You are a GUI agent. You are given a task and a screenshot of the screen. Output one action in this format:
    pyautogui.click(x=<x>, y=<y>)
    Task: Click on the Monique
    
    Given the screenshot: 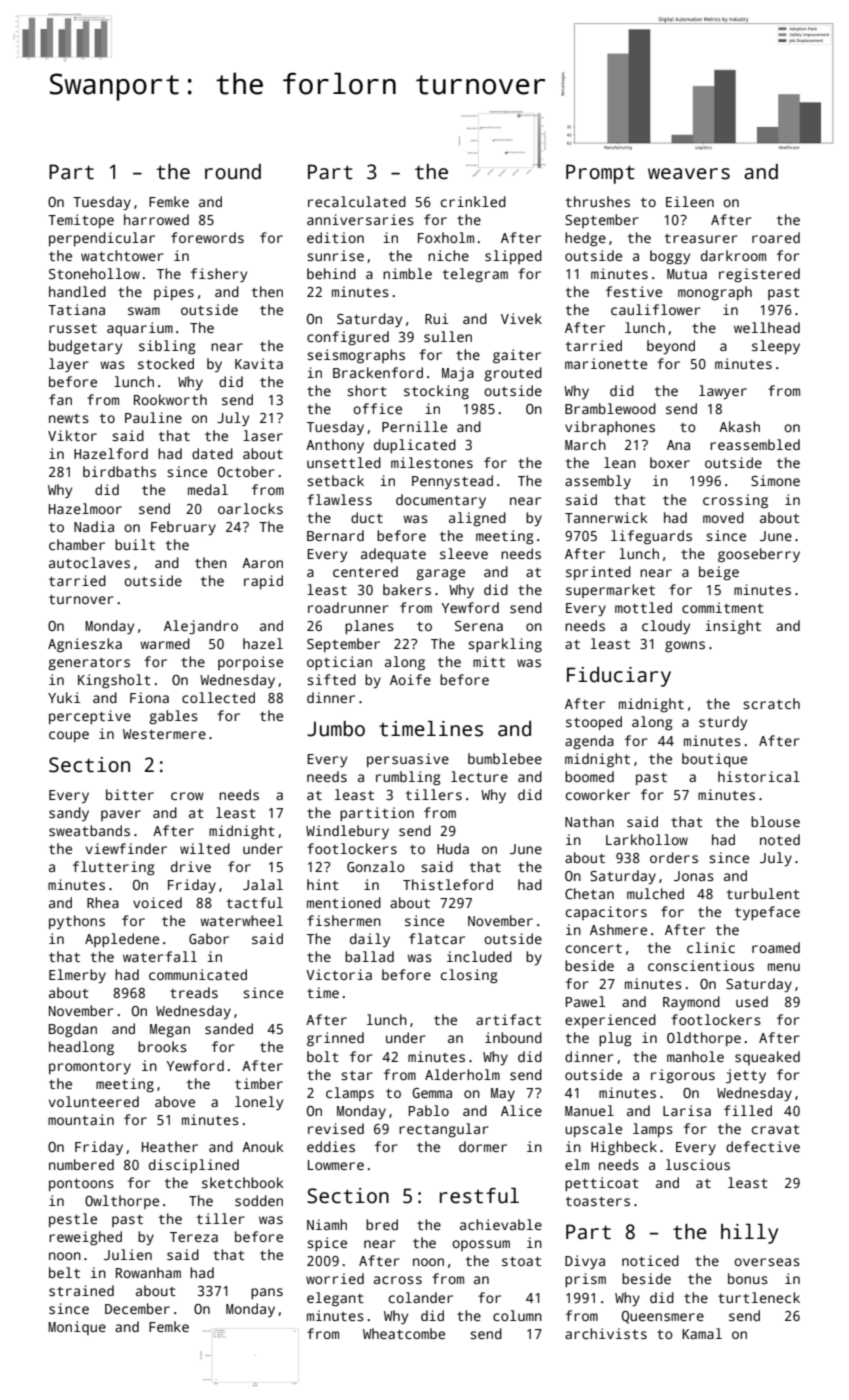 What is the action you would take?
    pyautogui.click(x=77, y=1328)
